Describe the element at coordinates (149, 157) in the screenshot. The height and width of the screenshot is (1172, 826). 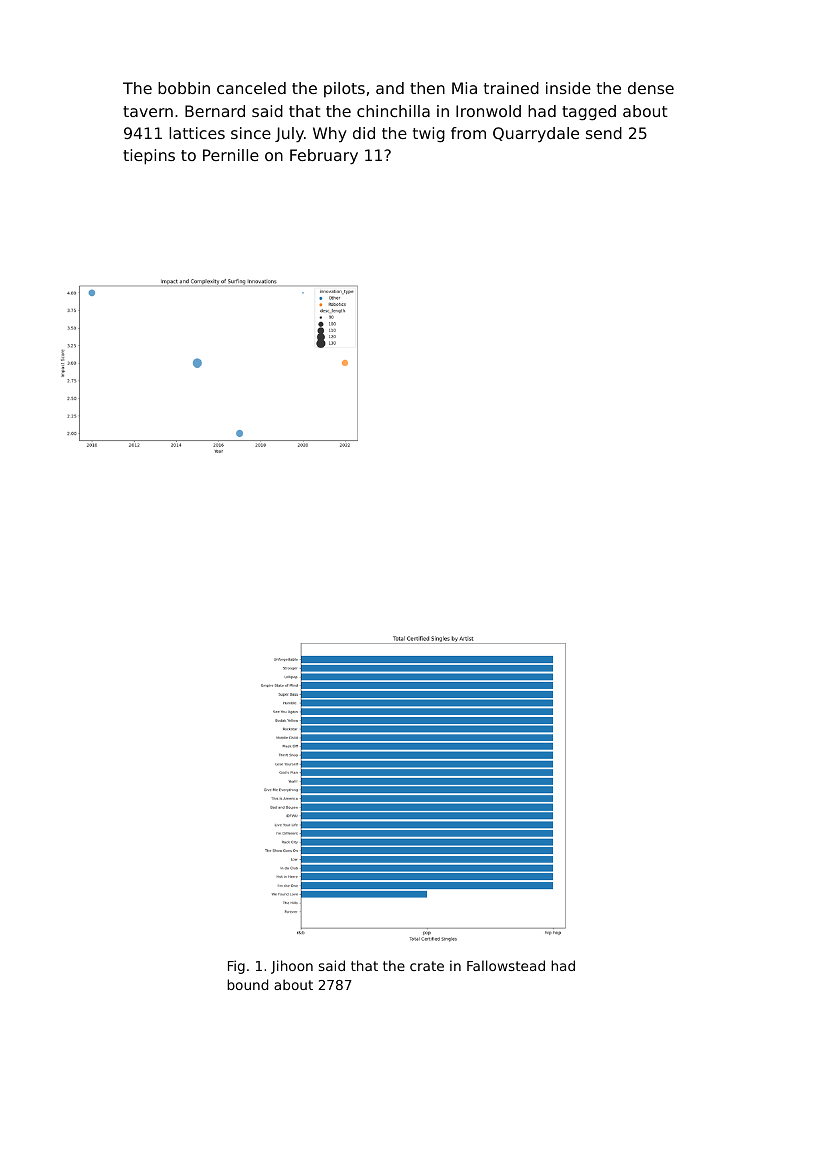
I see `tiepins` at that location.
